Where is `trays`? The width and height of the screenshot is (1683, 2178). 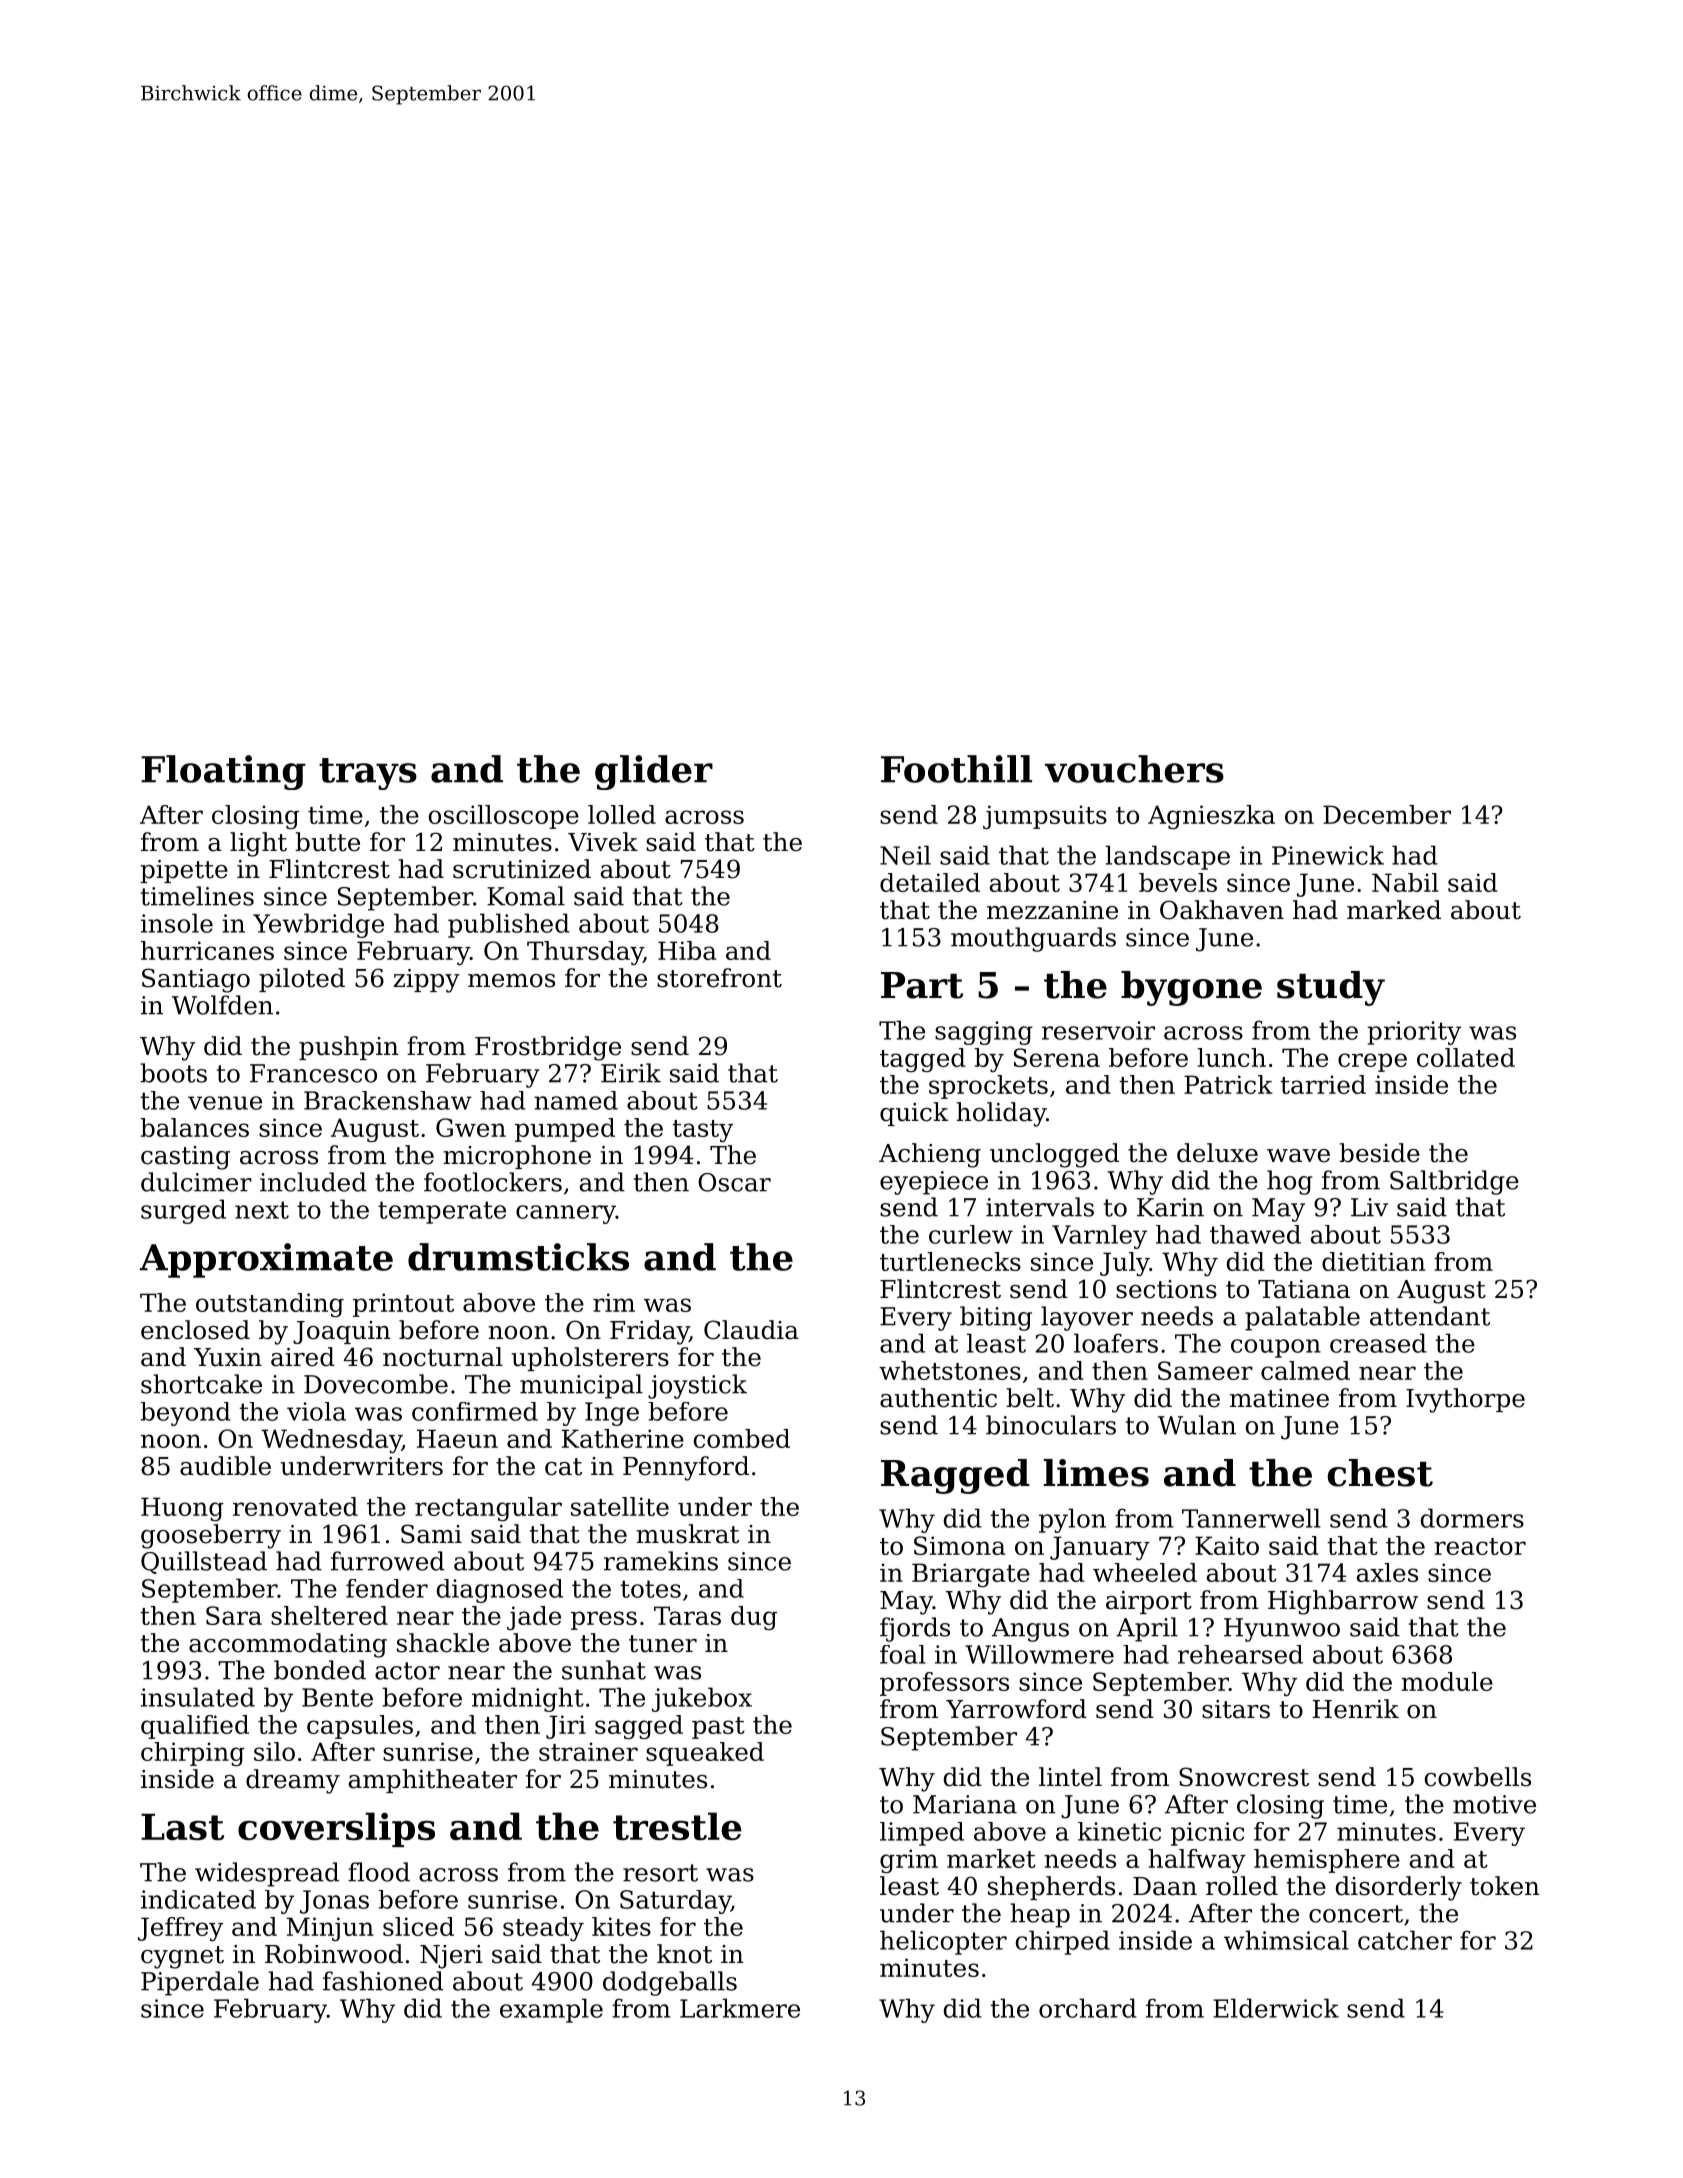 trays is located at coordinates (368, 774).
